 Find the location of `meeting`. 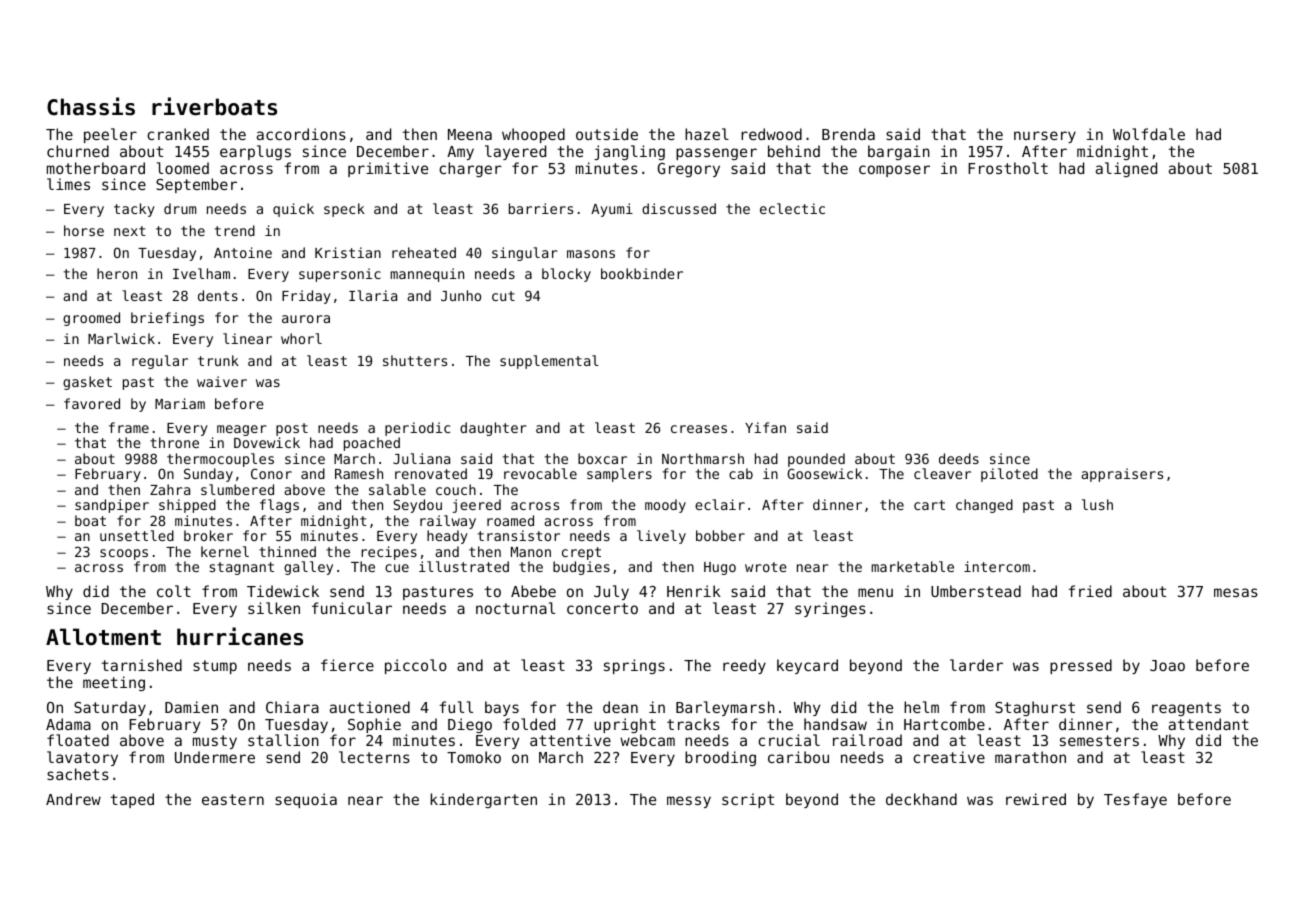

meeting is located at coordinates (114, 683).
